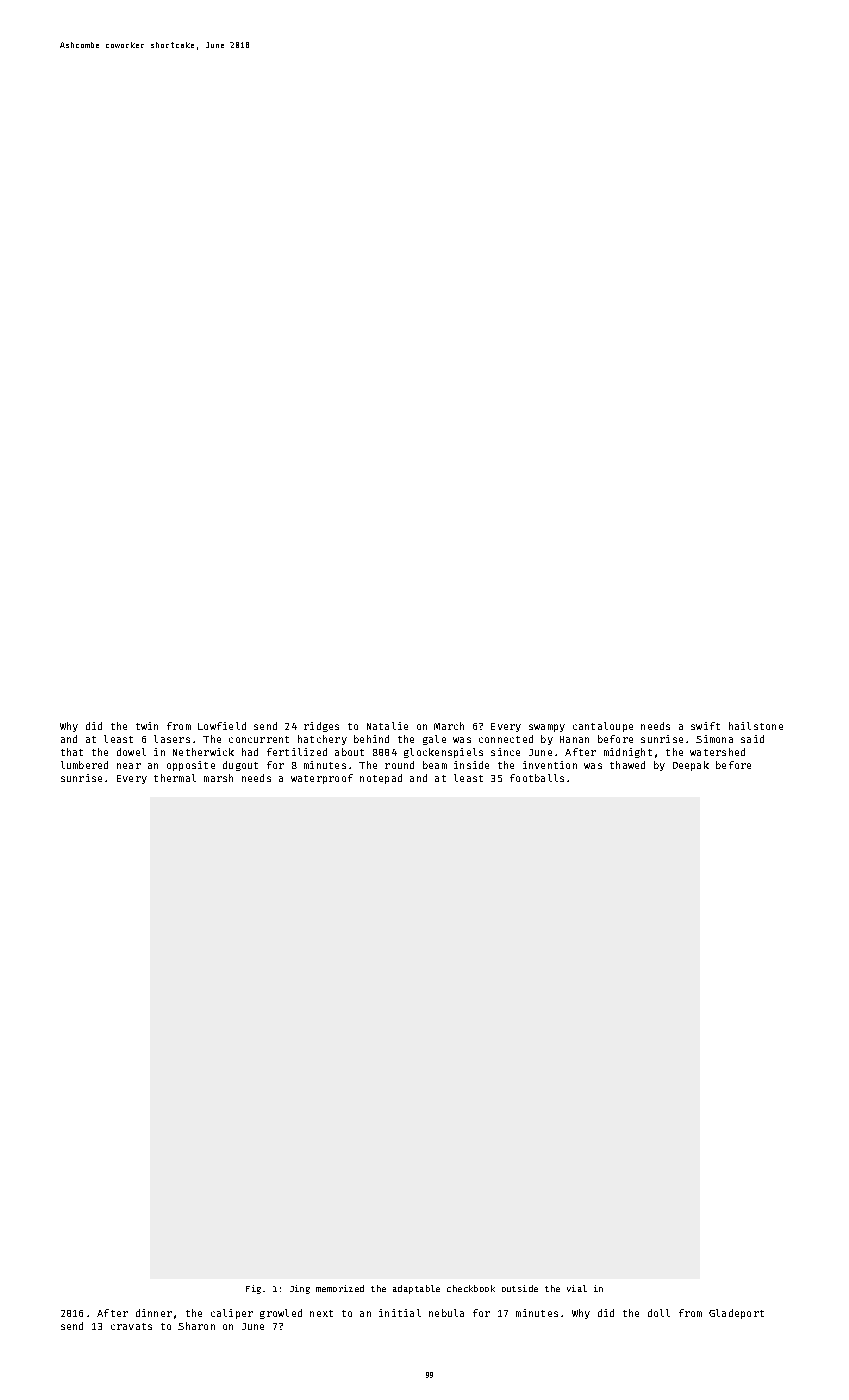 The width and height of the document is (849, 1400). Describe the element at coordinates (627, 765) in the document. I see `thawed` at that location.
